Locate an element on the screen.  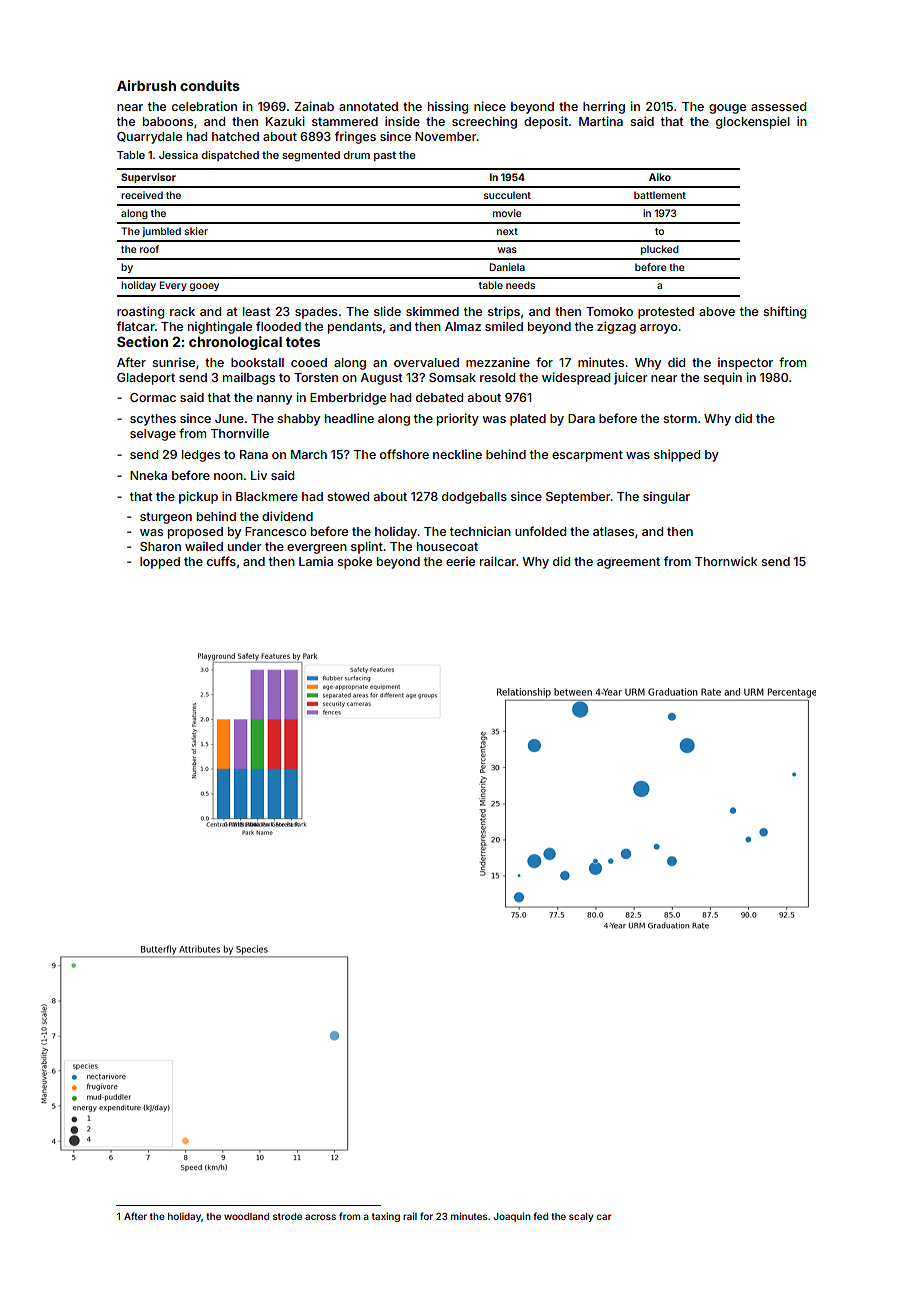
eerie is located at coordinates (460, 561).
